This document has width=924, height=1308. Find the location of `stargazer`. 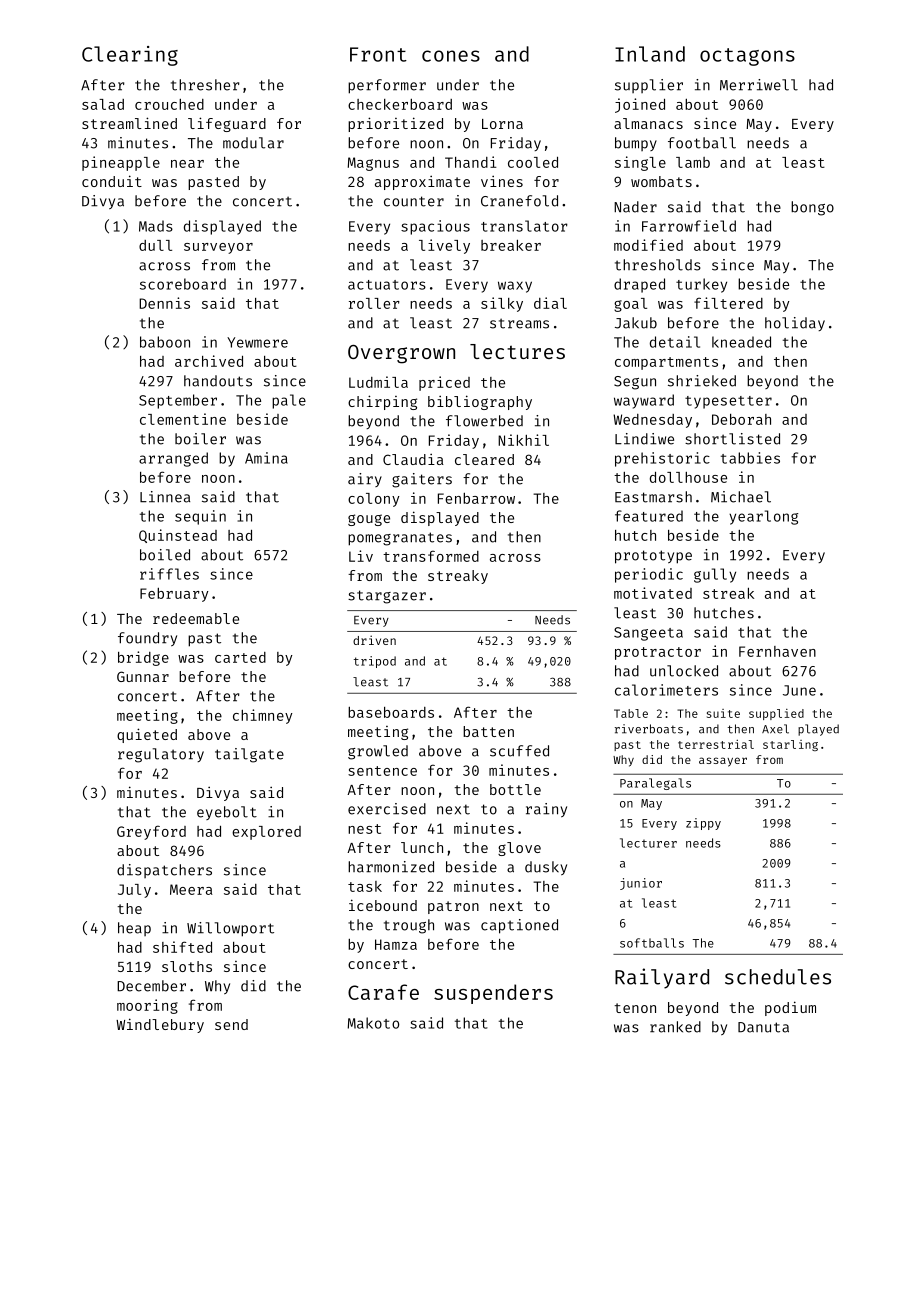

stargazer is located at coordinates (387, 597).
